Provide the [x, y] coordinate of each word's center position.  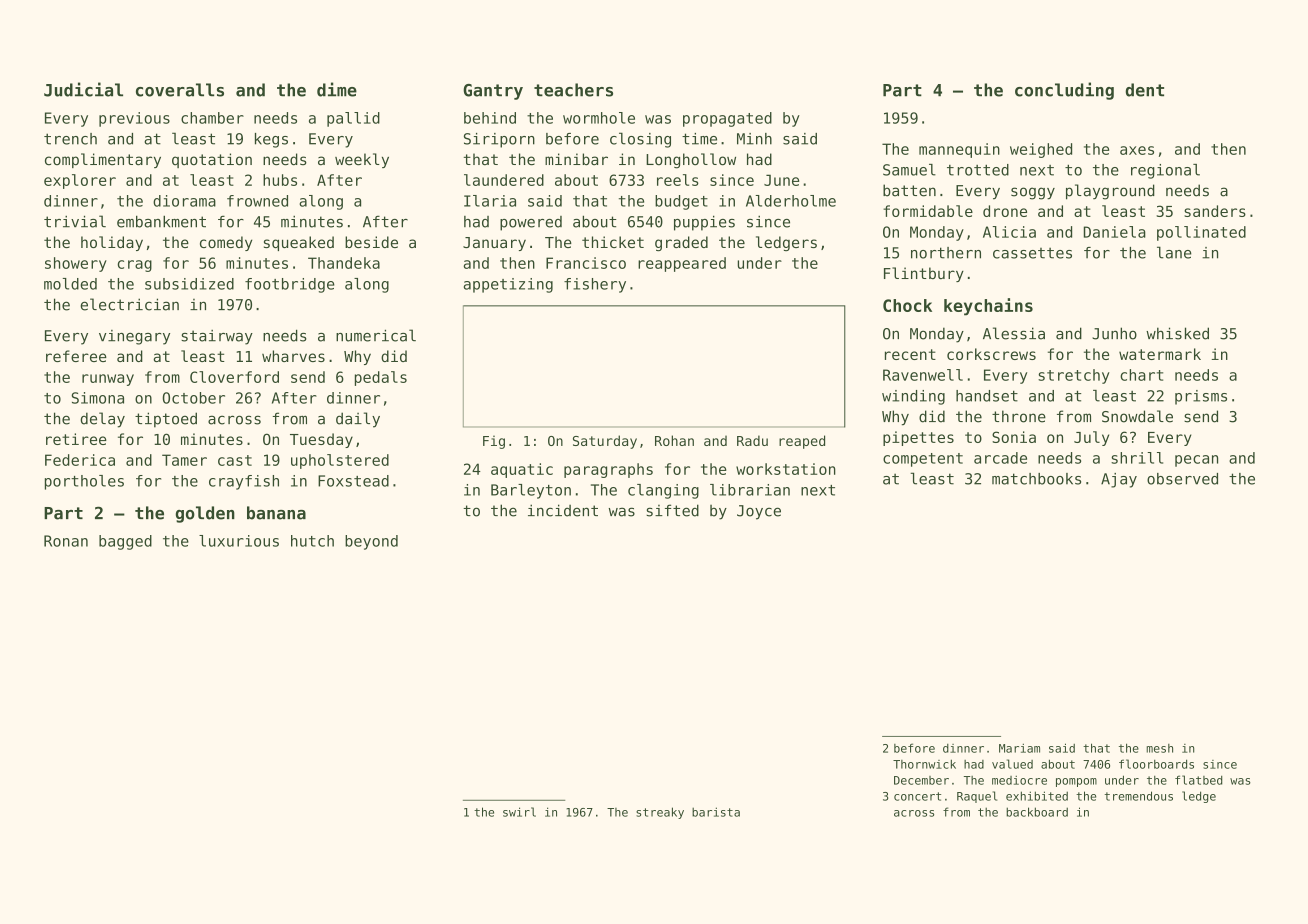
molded [70, 284]
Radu [752, 440]
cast [235, 460]
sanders [1215, 211]
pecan [1196, 461]
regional [1165, 171]
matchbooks [1036, 479]
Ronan [66, 541]
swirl [519, 812]
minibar [576, 159]
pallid [353, 119]
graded [681, 243]
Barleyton [531, 491]
